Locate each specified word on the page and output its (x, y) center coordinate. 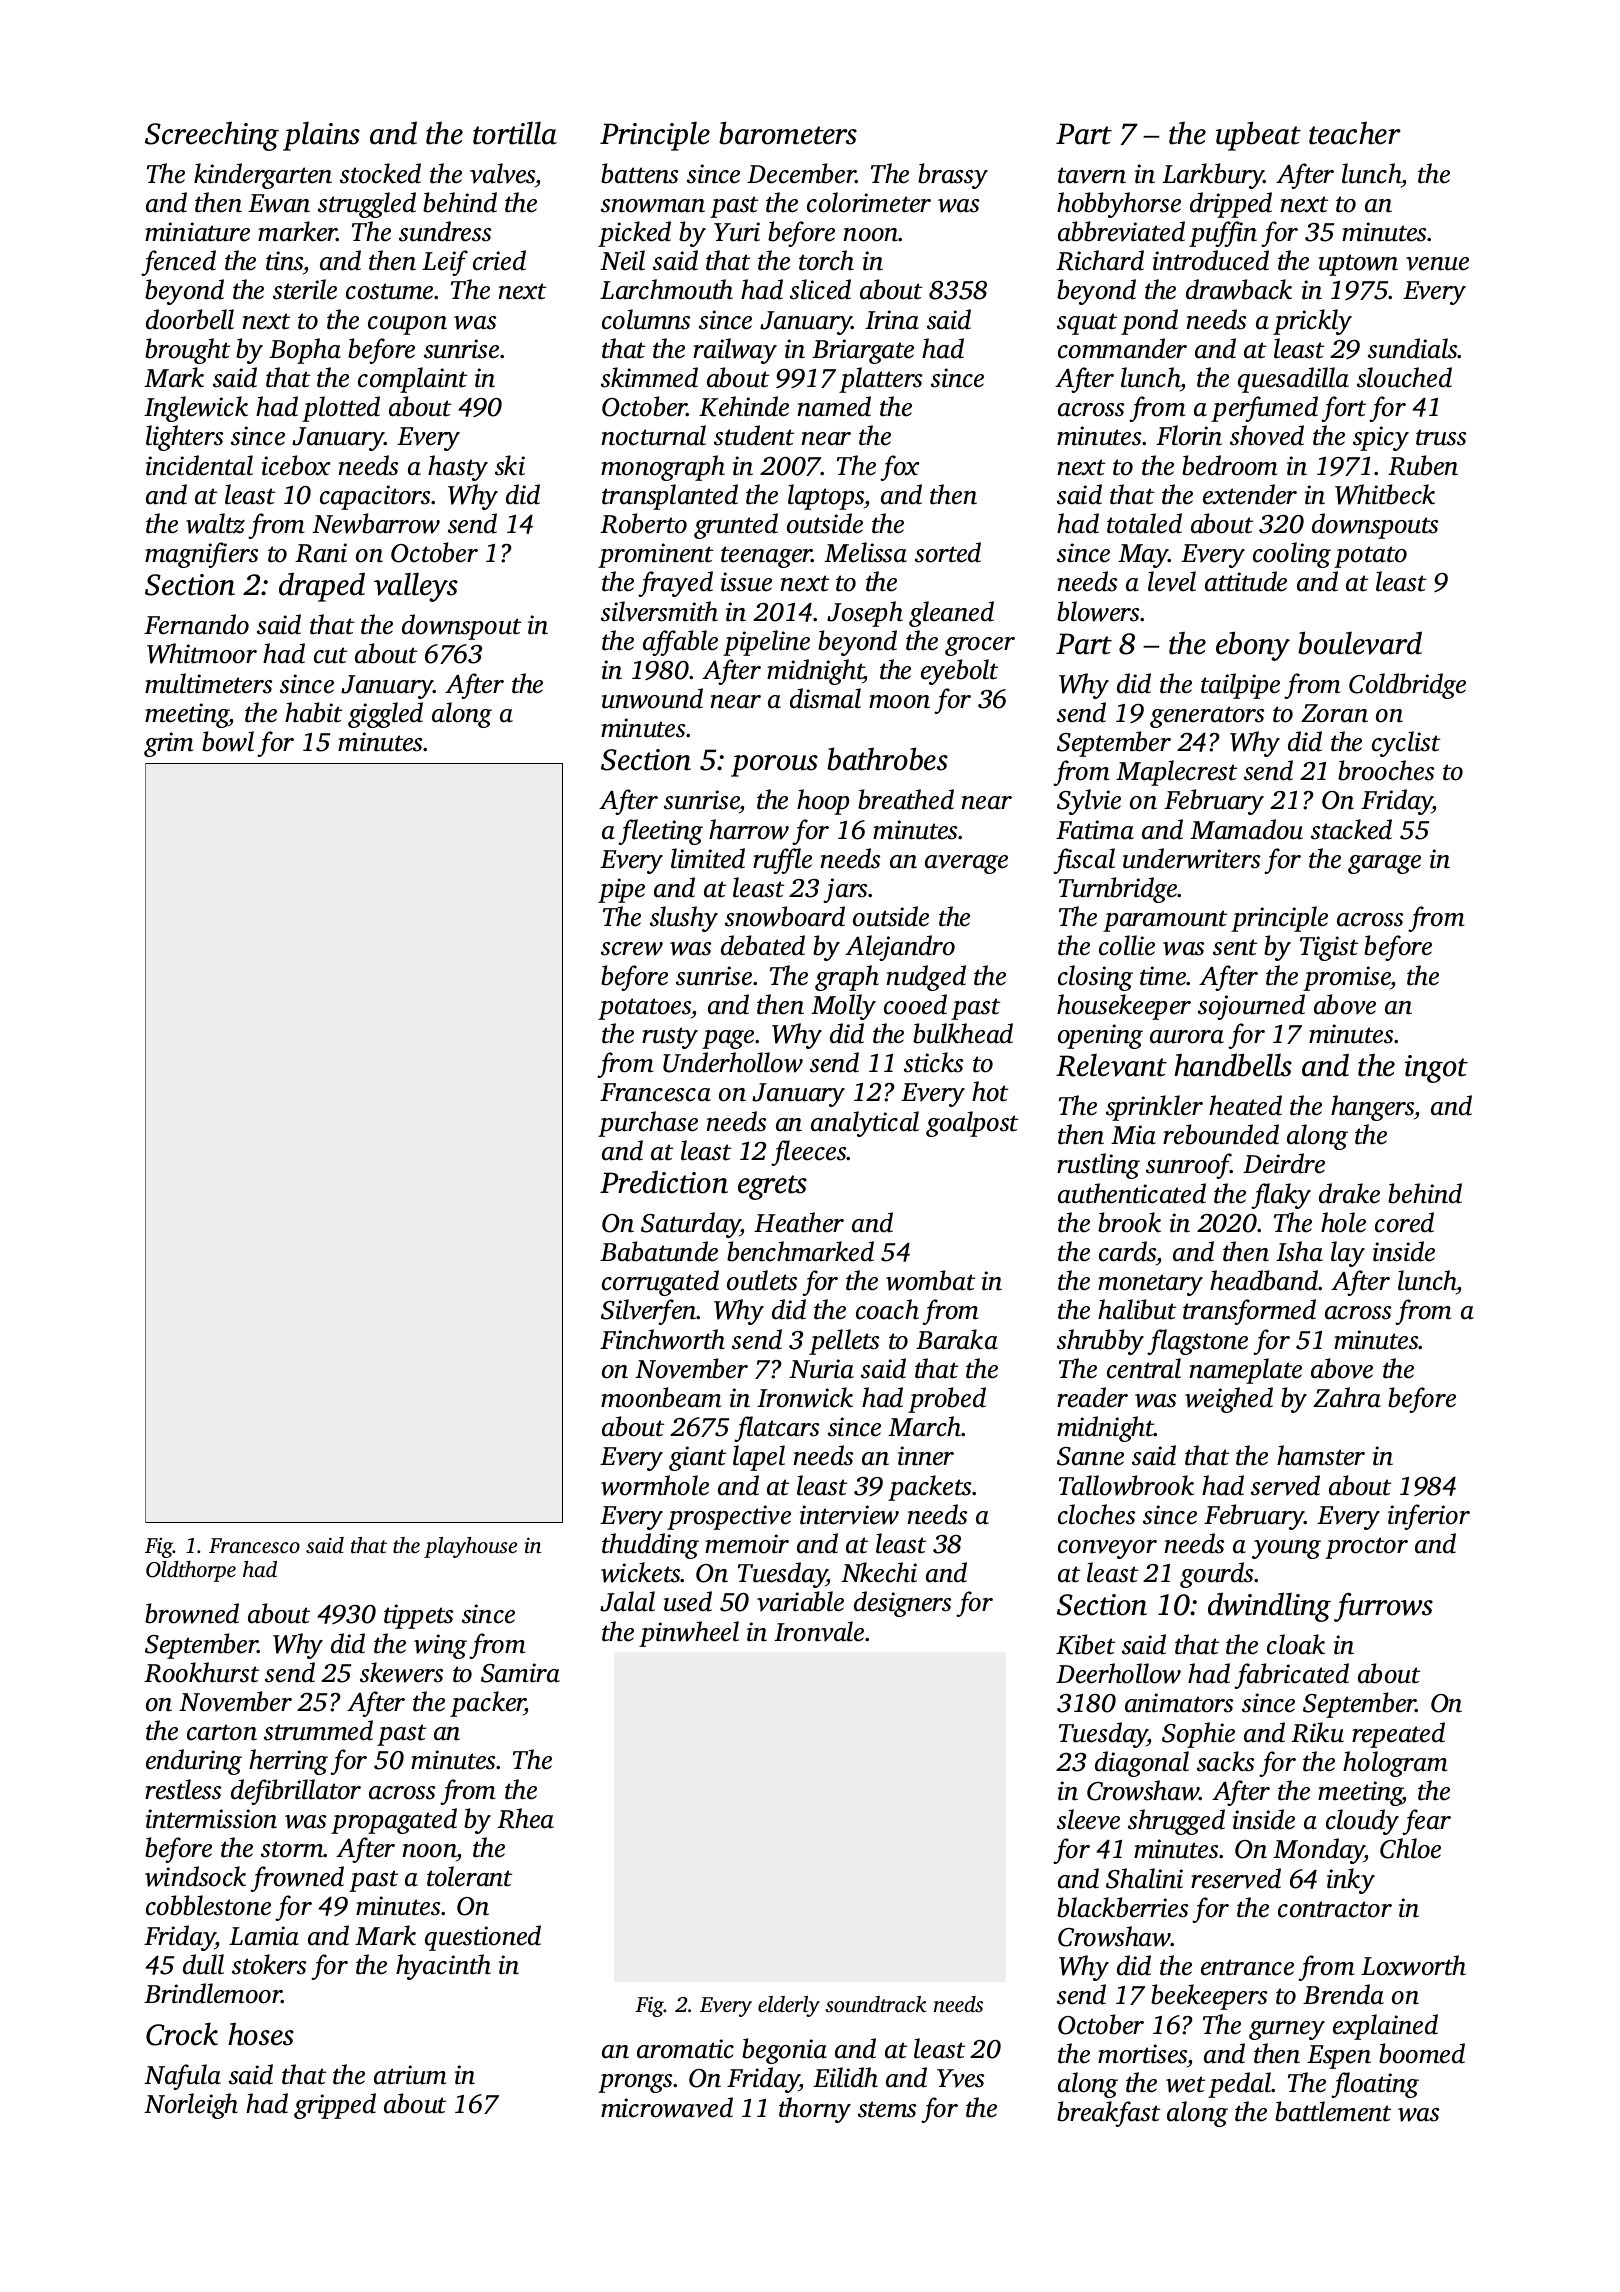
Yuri (737, 232)
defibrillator (296, 1792)
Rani (321, 553)
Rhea (525, 1818)
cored (1404, 1222)
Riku (1317, 1732)
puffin (1223, 234)
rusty (670, 1038)
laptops (826, 497)
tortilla (515, 133)
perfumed (1264, 409)
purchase (648, 1124)
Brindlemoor (213, 1993)
